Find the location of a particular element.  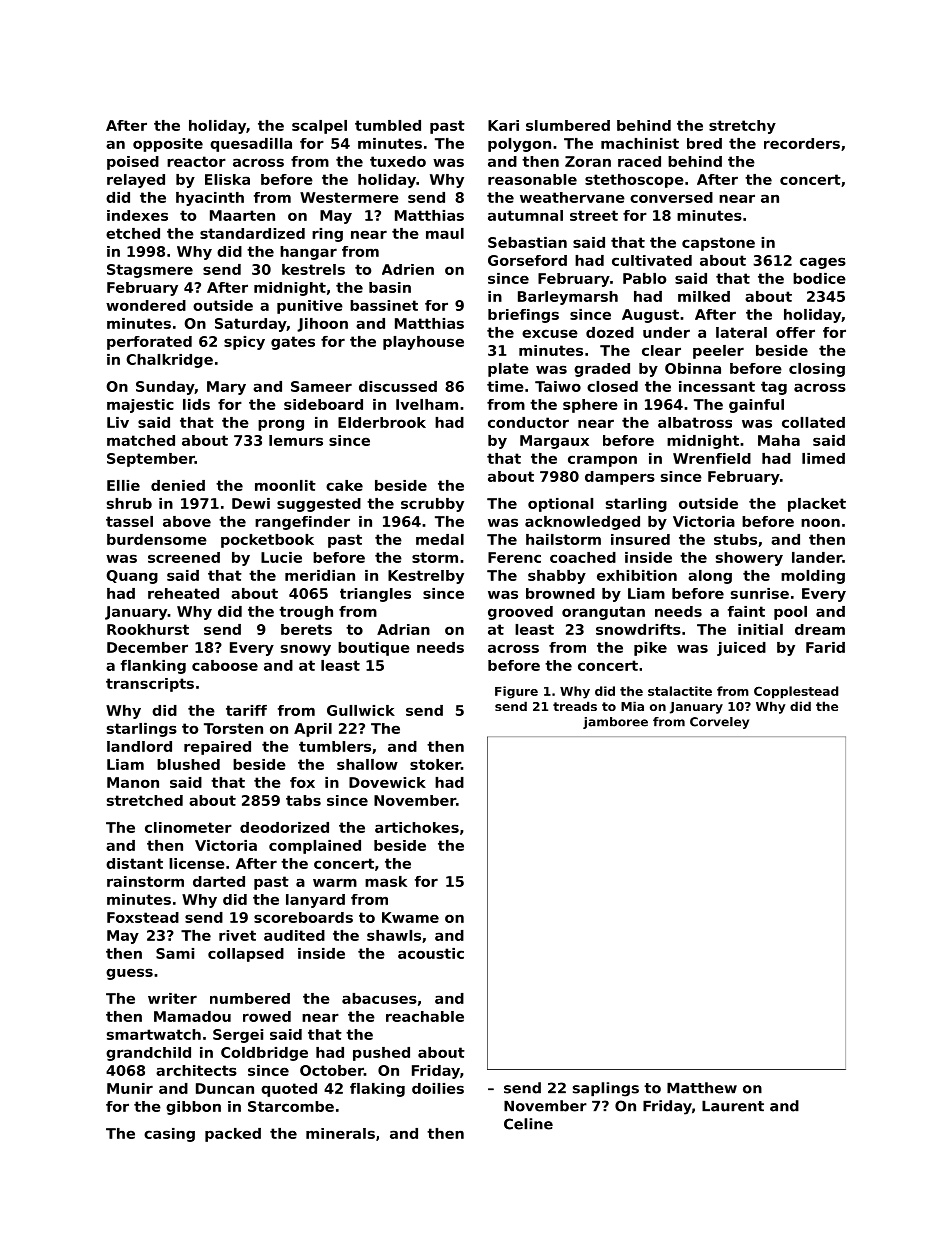

Manon is located at coordinates (133, 782).
